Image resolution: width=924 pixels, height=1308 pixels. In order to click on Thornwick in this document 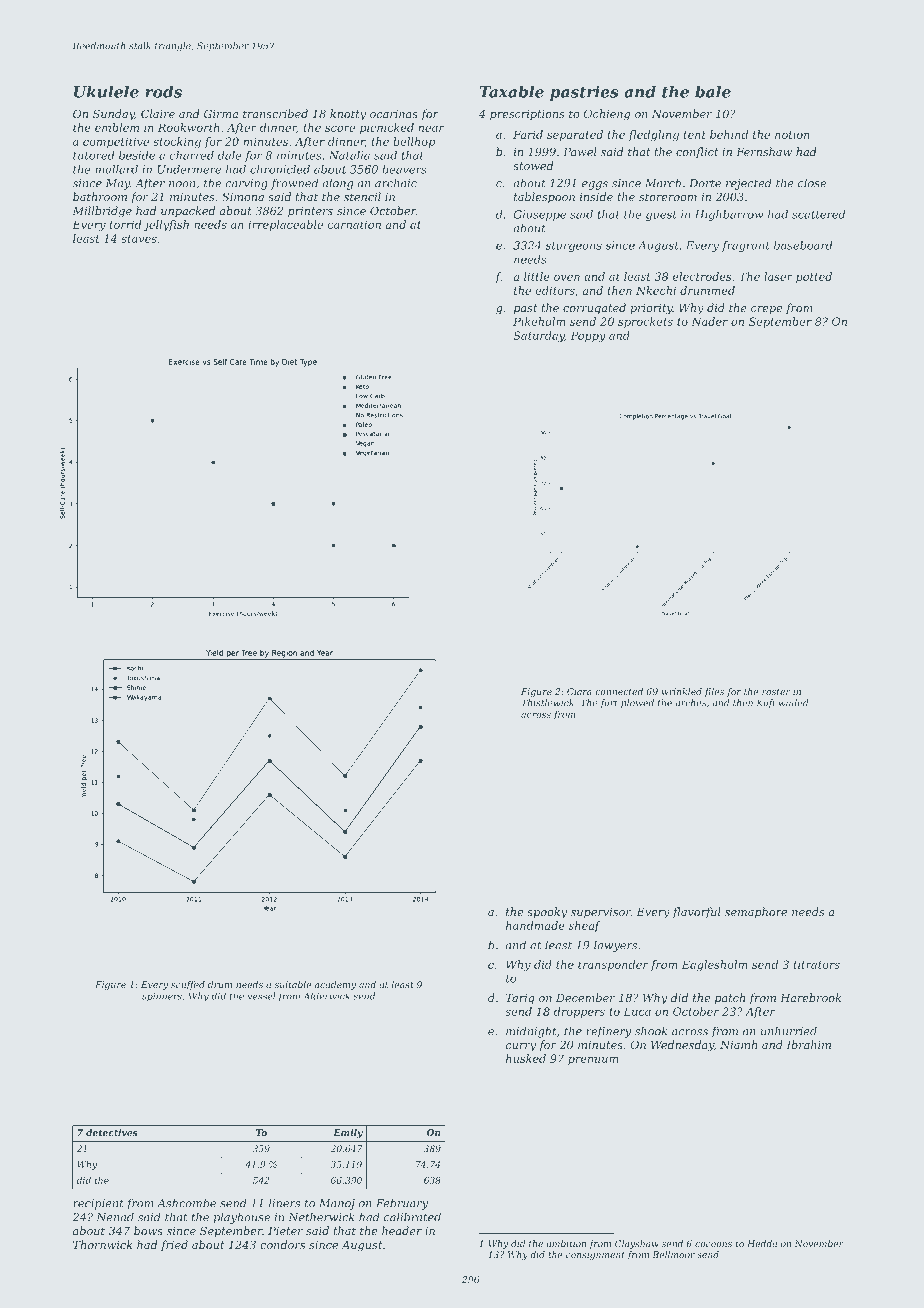, I will do `click(102, 1244)`.
